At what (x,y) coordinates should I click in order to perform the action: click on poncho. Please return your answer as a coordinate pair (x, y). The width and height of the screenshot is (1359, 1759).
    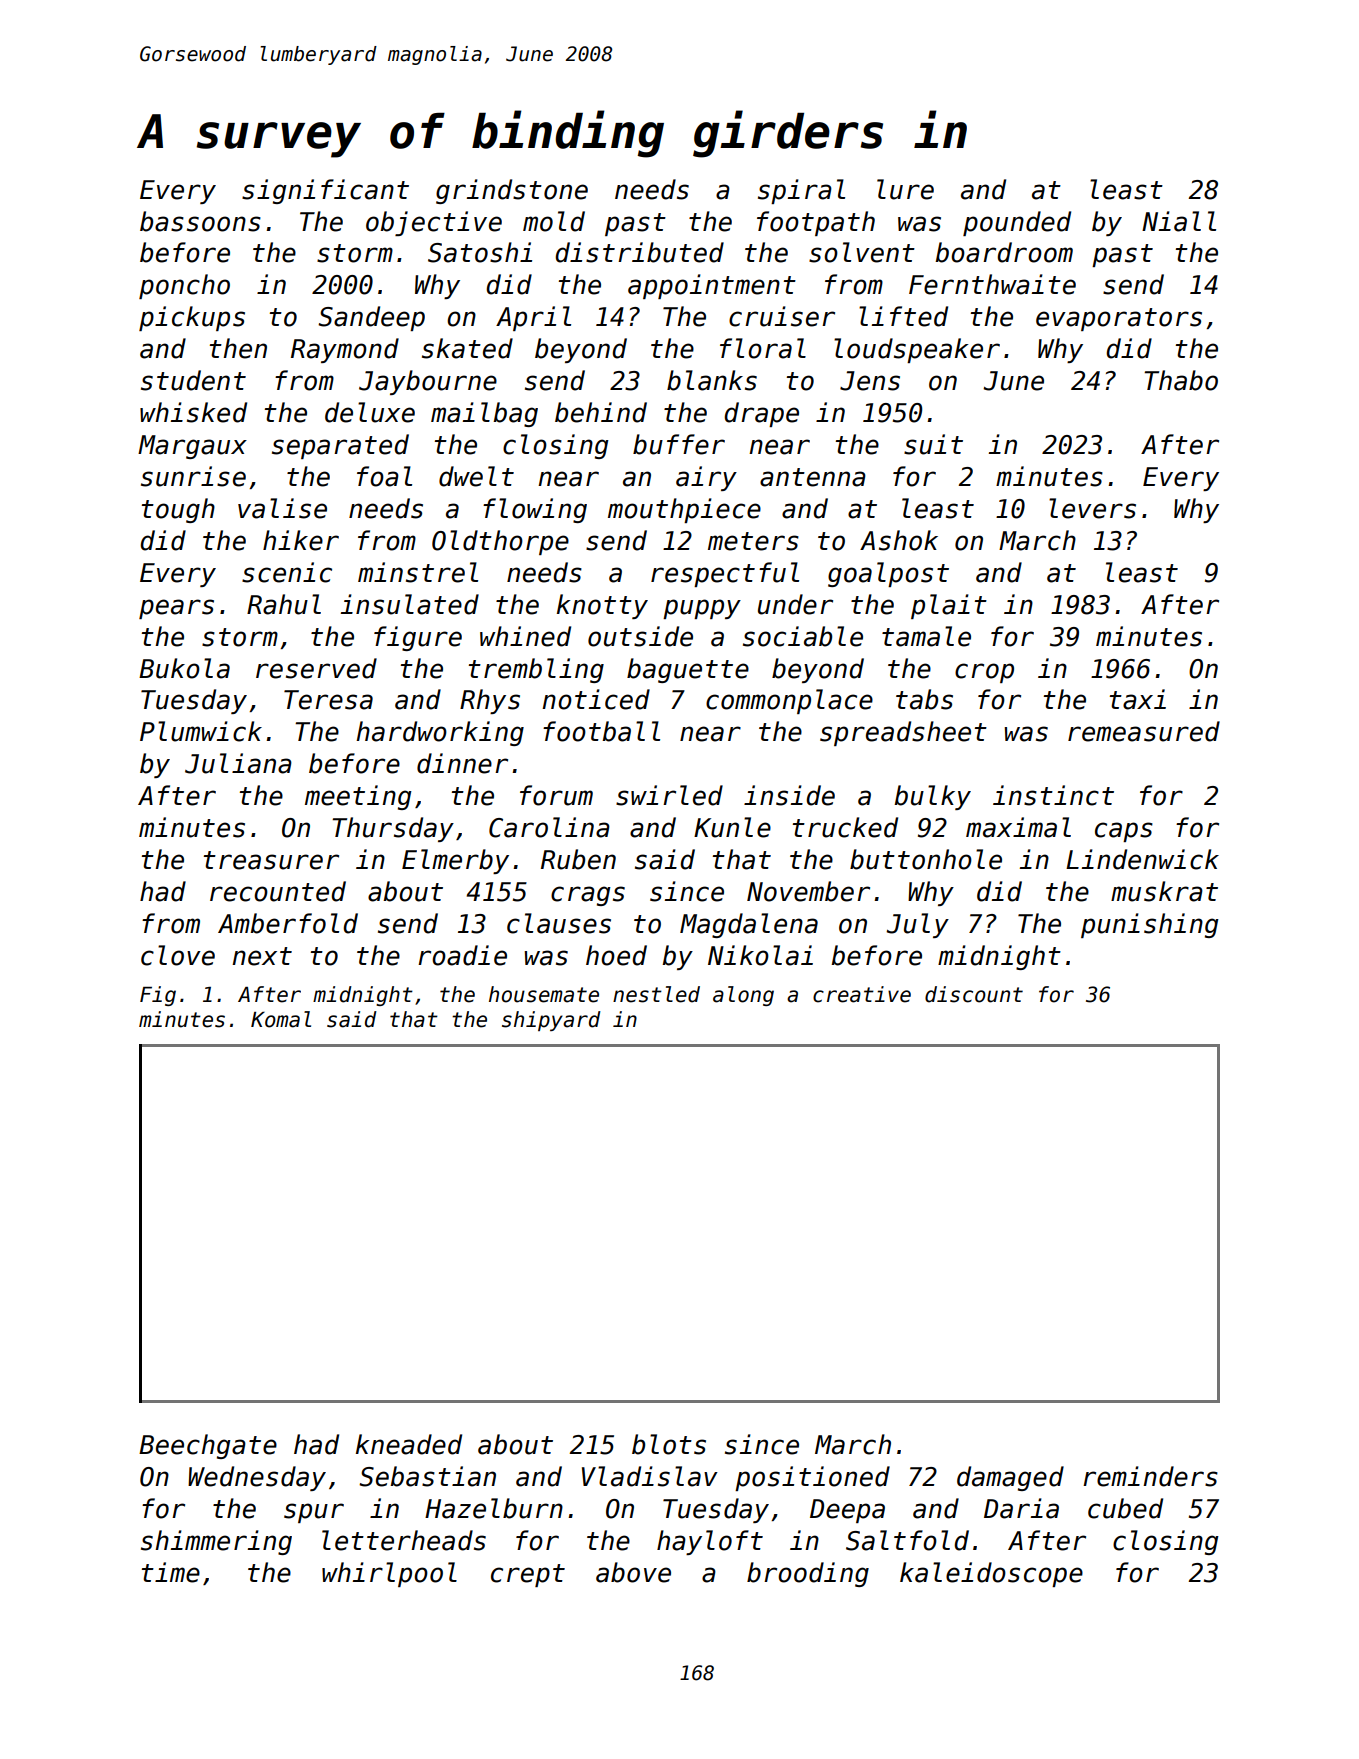
    Looking at the image, I should click on (184, 286).
